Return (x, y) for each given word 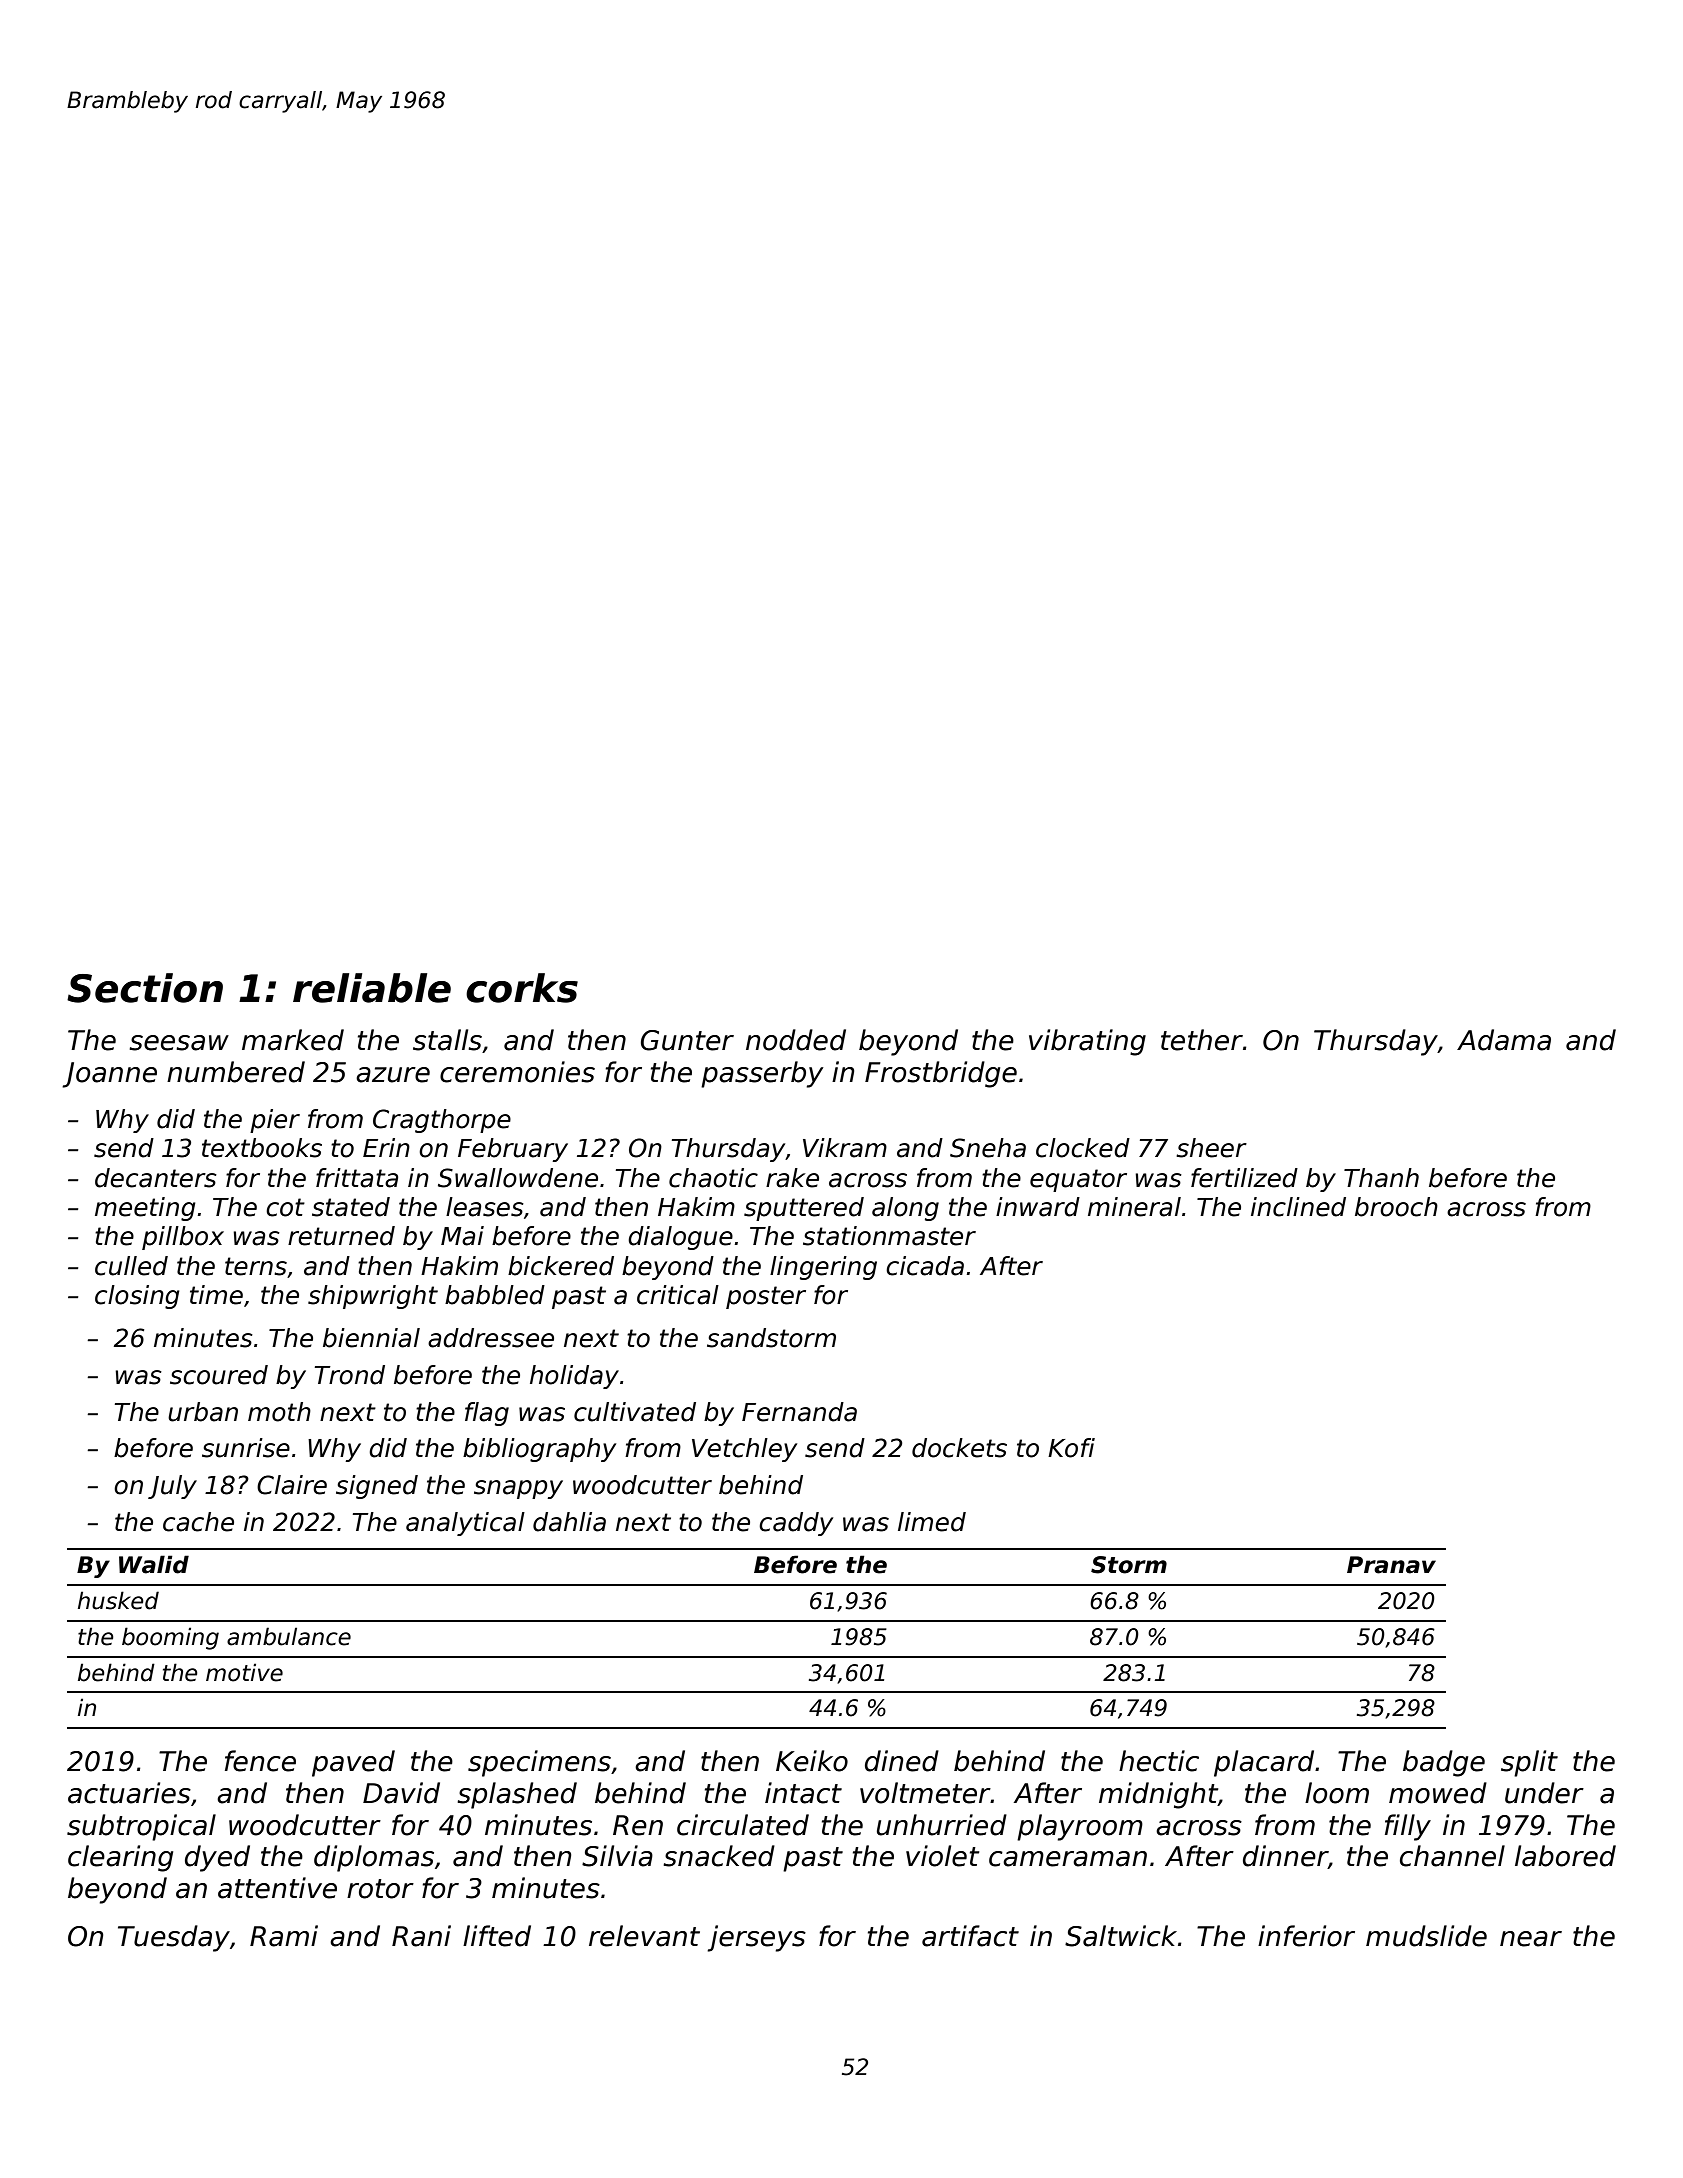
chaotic (713, 1178)
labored (1565, 1856)
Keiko (812, 1761)
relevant (644, 1936)
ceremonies (517, 1072)
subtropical (141, 1827)
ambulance (289, 1636)
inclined (1298, 1207)
